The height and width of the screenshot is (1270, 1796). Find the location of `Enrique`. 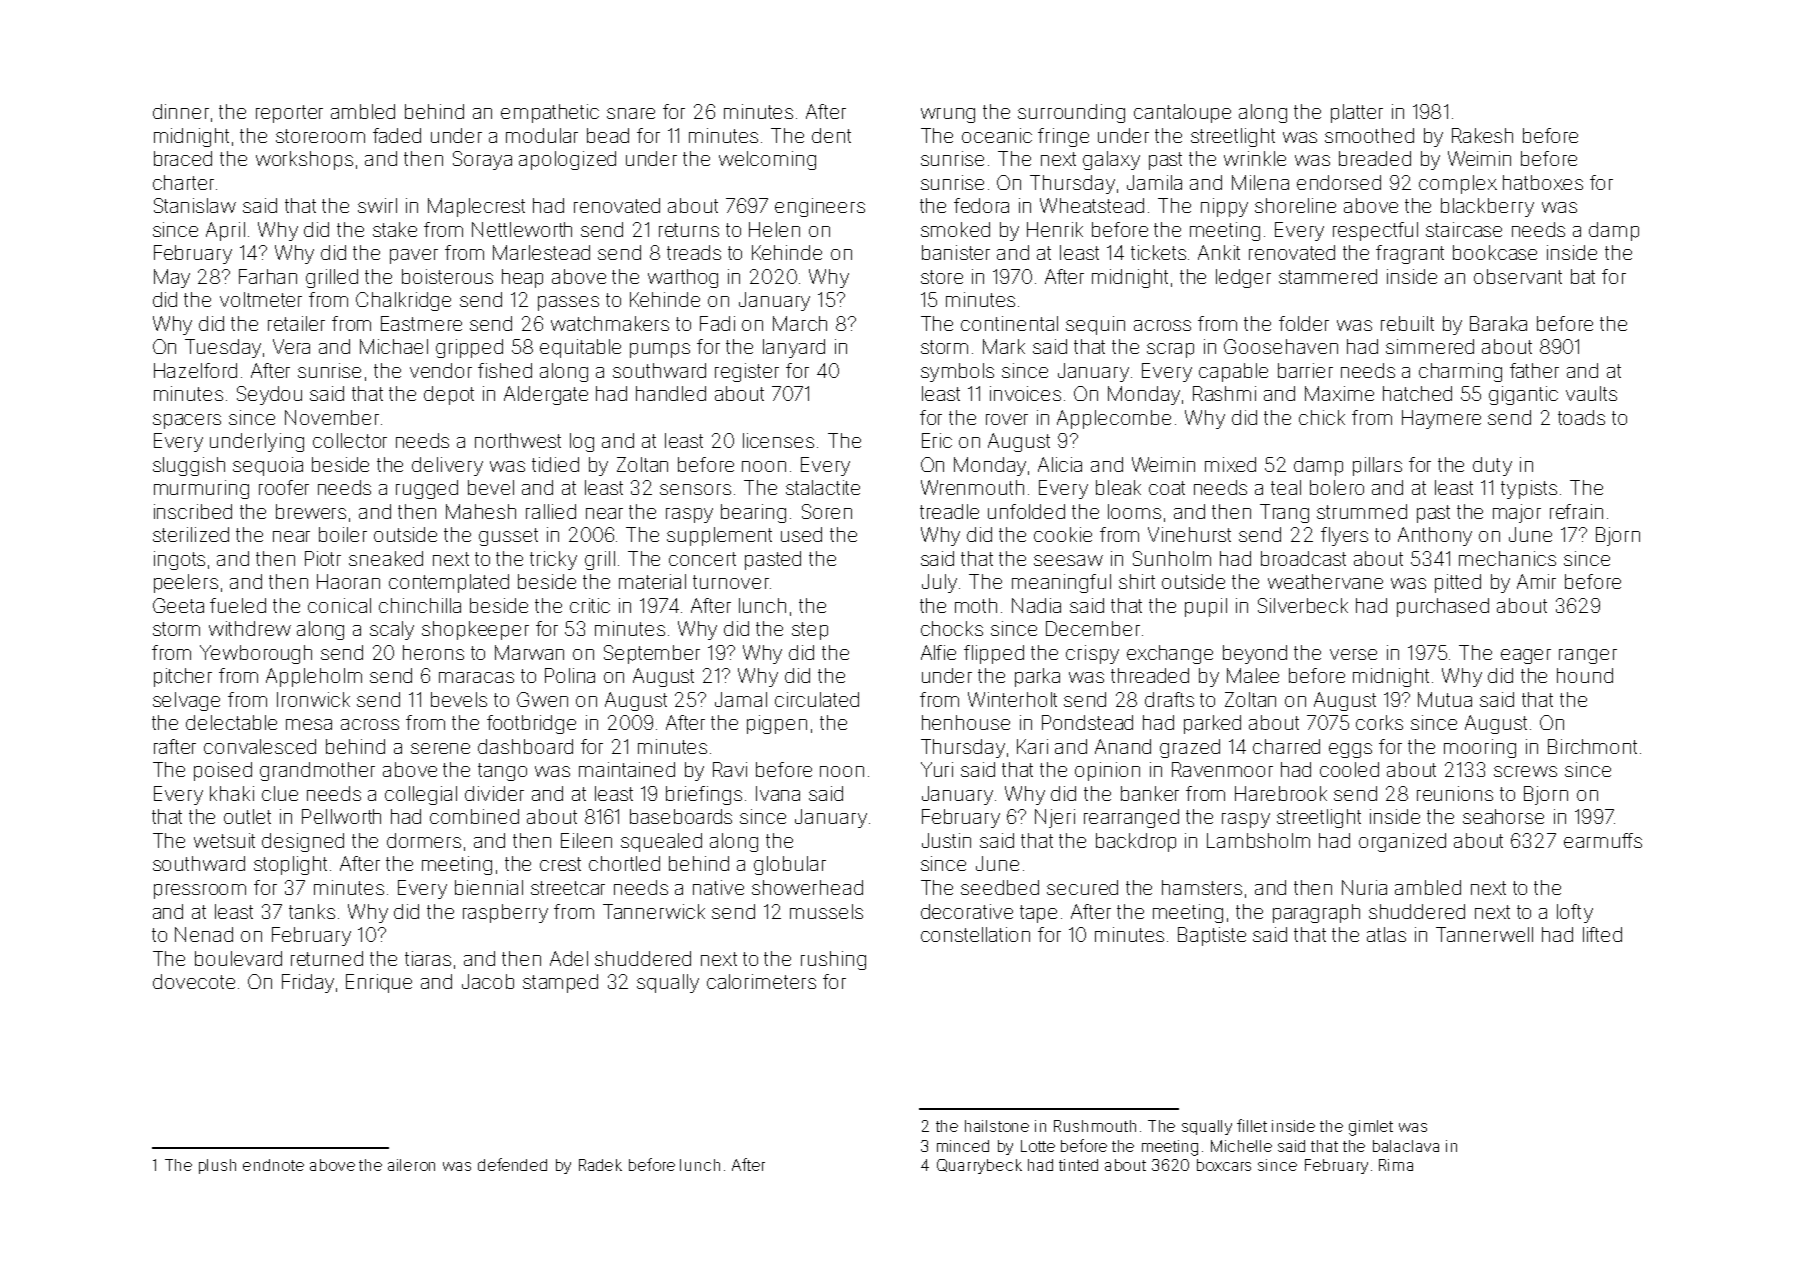

Enrique is located at coordinates (379, 983).
